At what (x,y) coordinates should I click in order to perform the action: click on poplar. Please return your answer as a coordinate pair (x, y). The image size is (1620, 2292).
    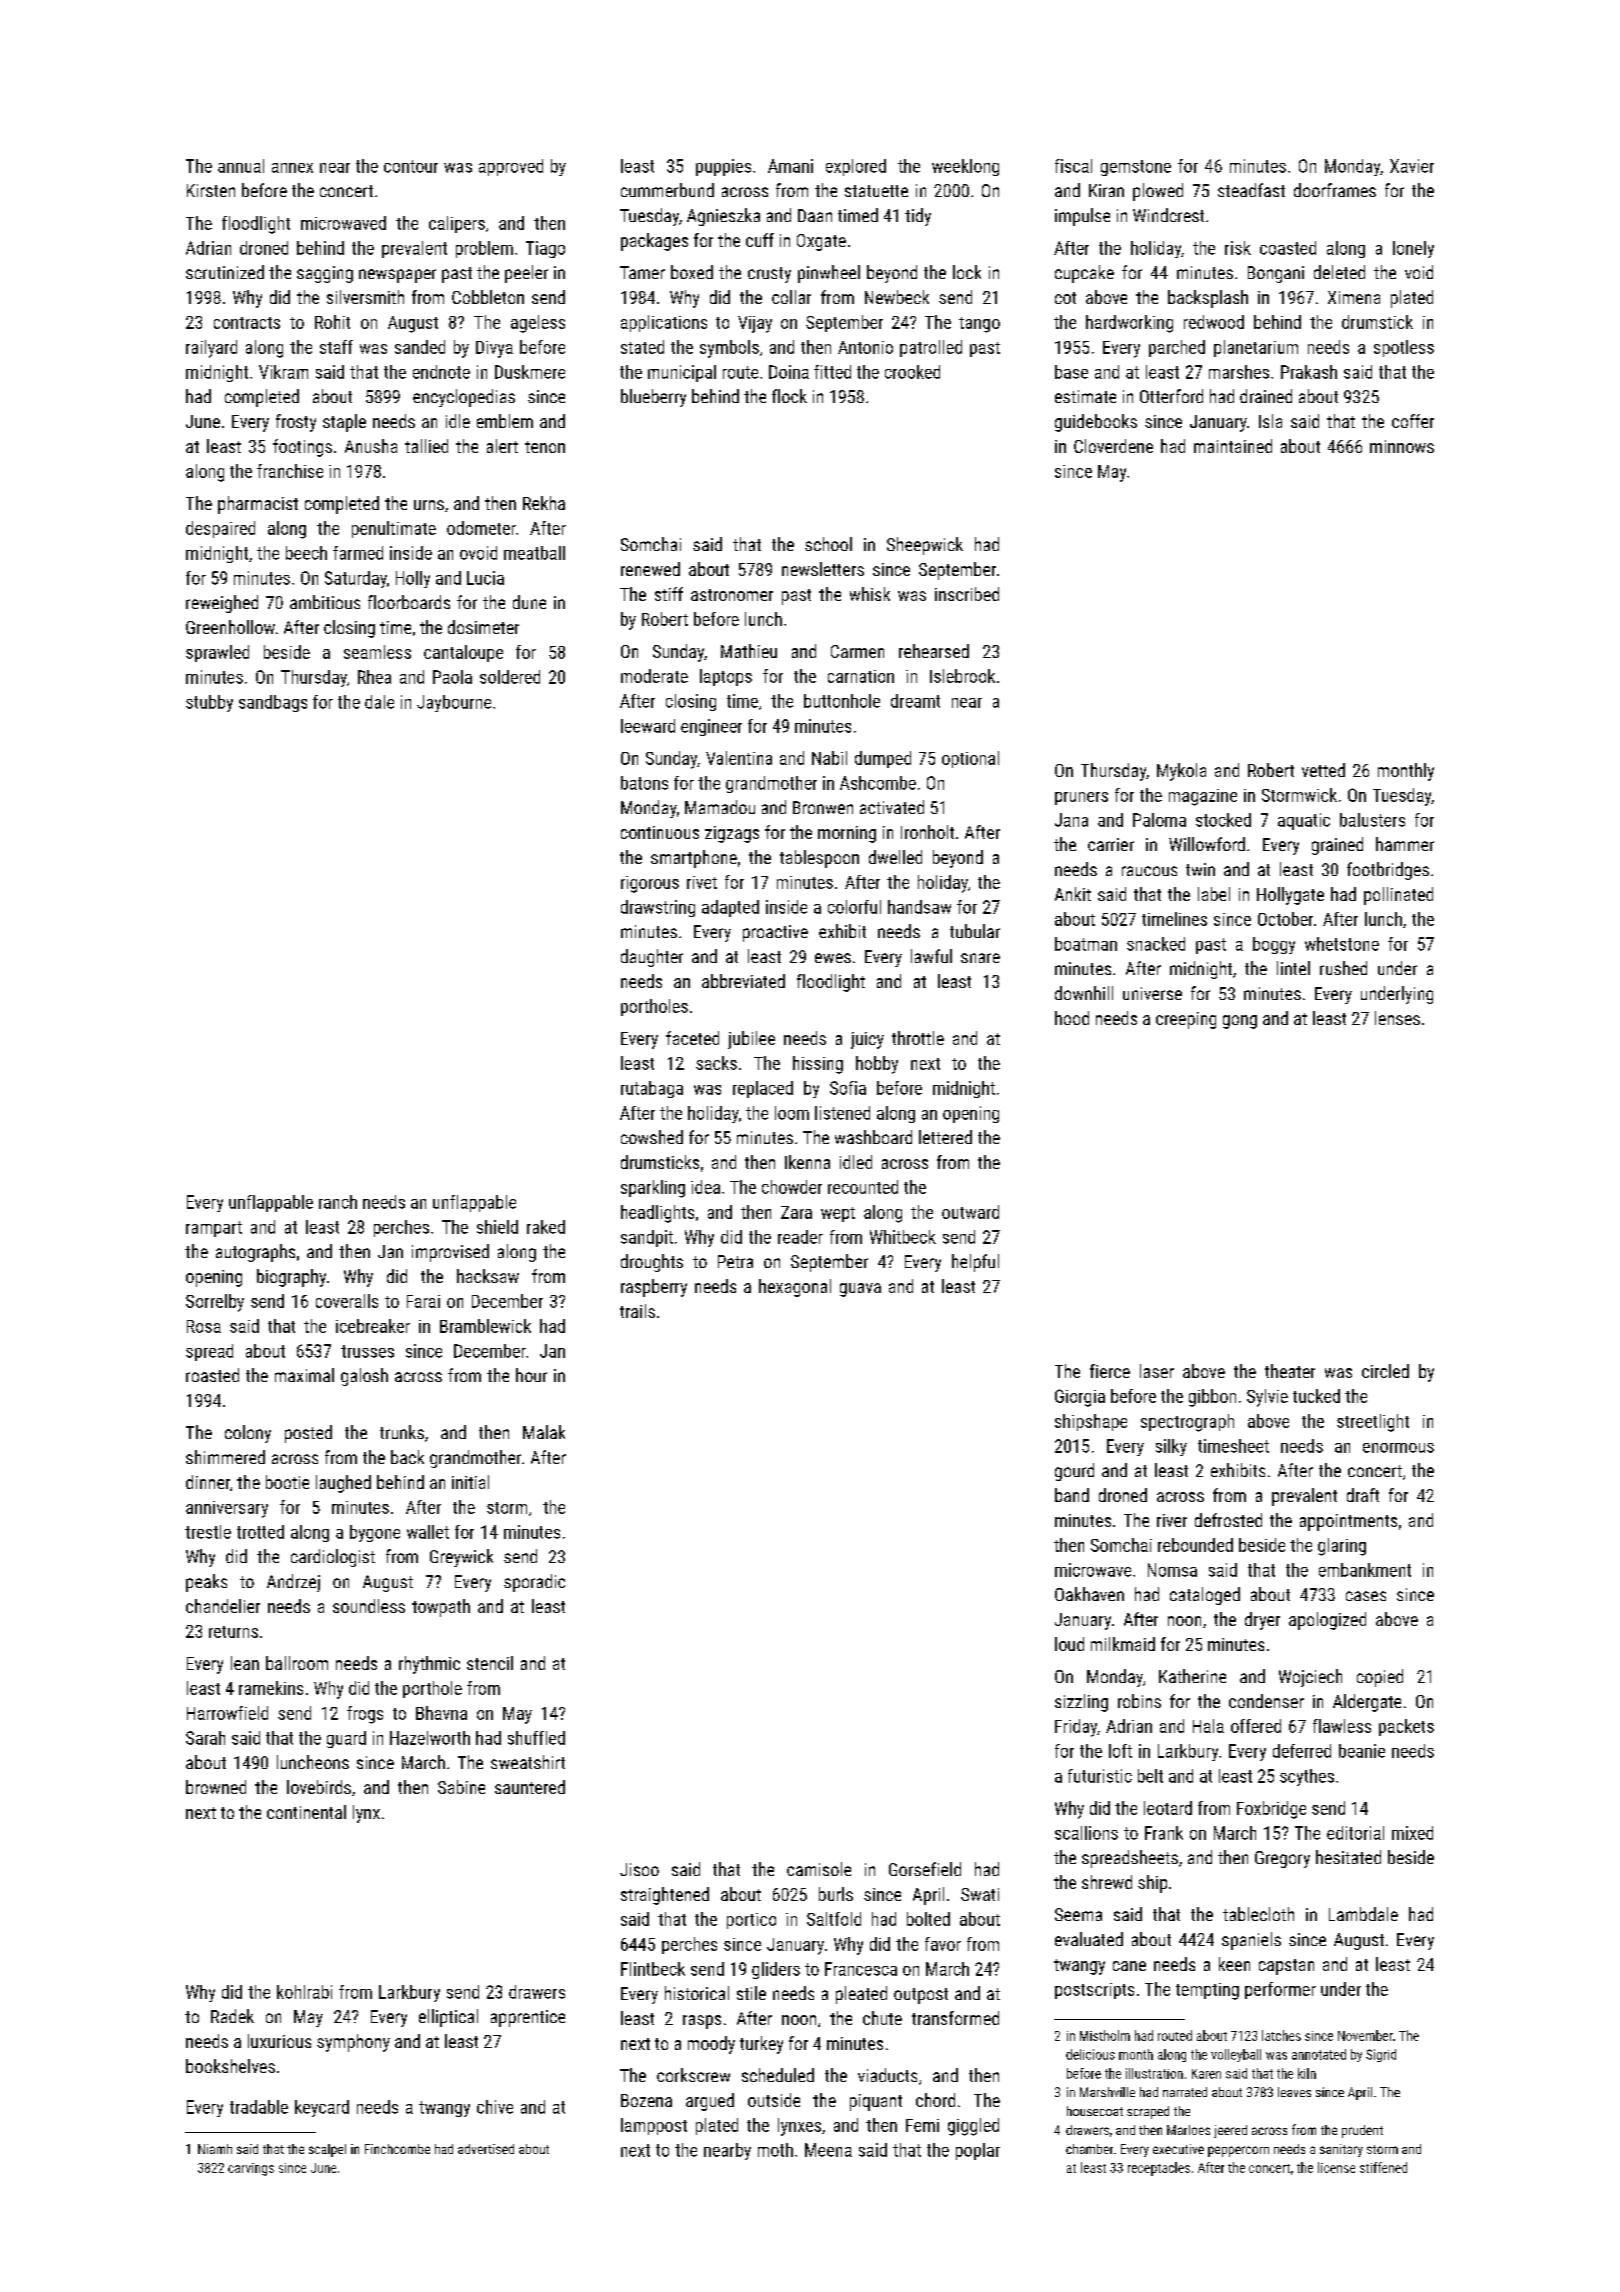
    Looking at the image, I should click on (978, 2151).
